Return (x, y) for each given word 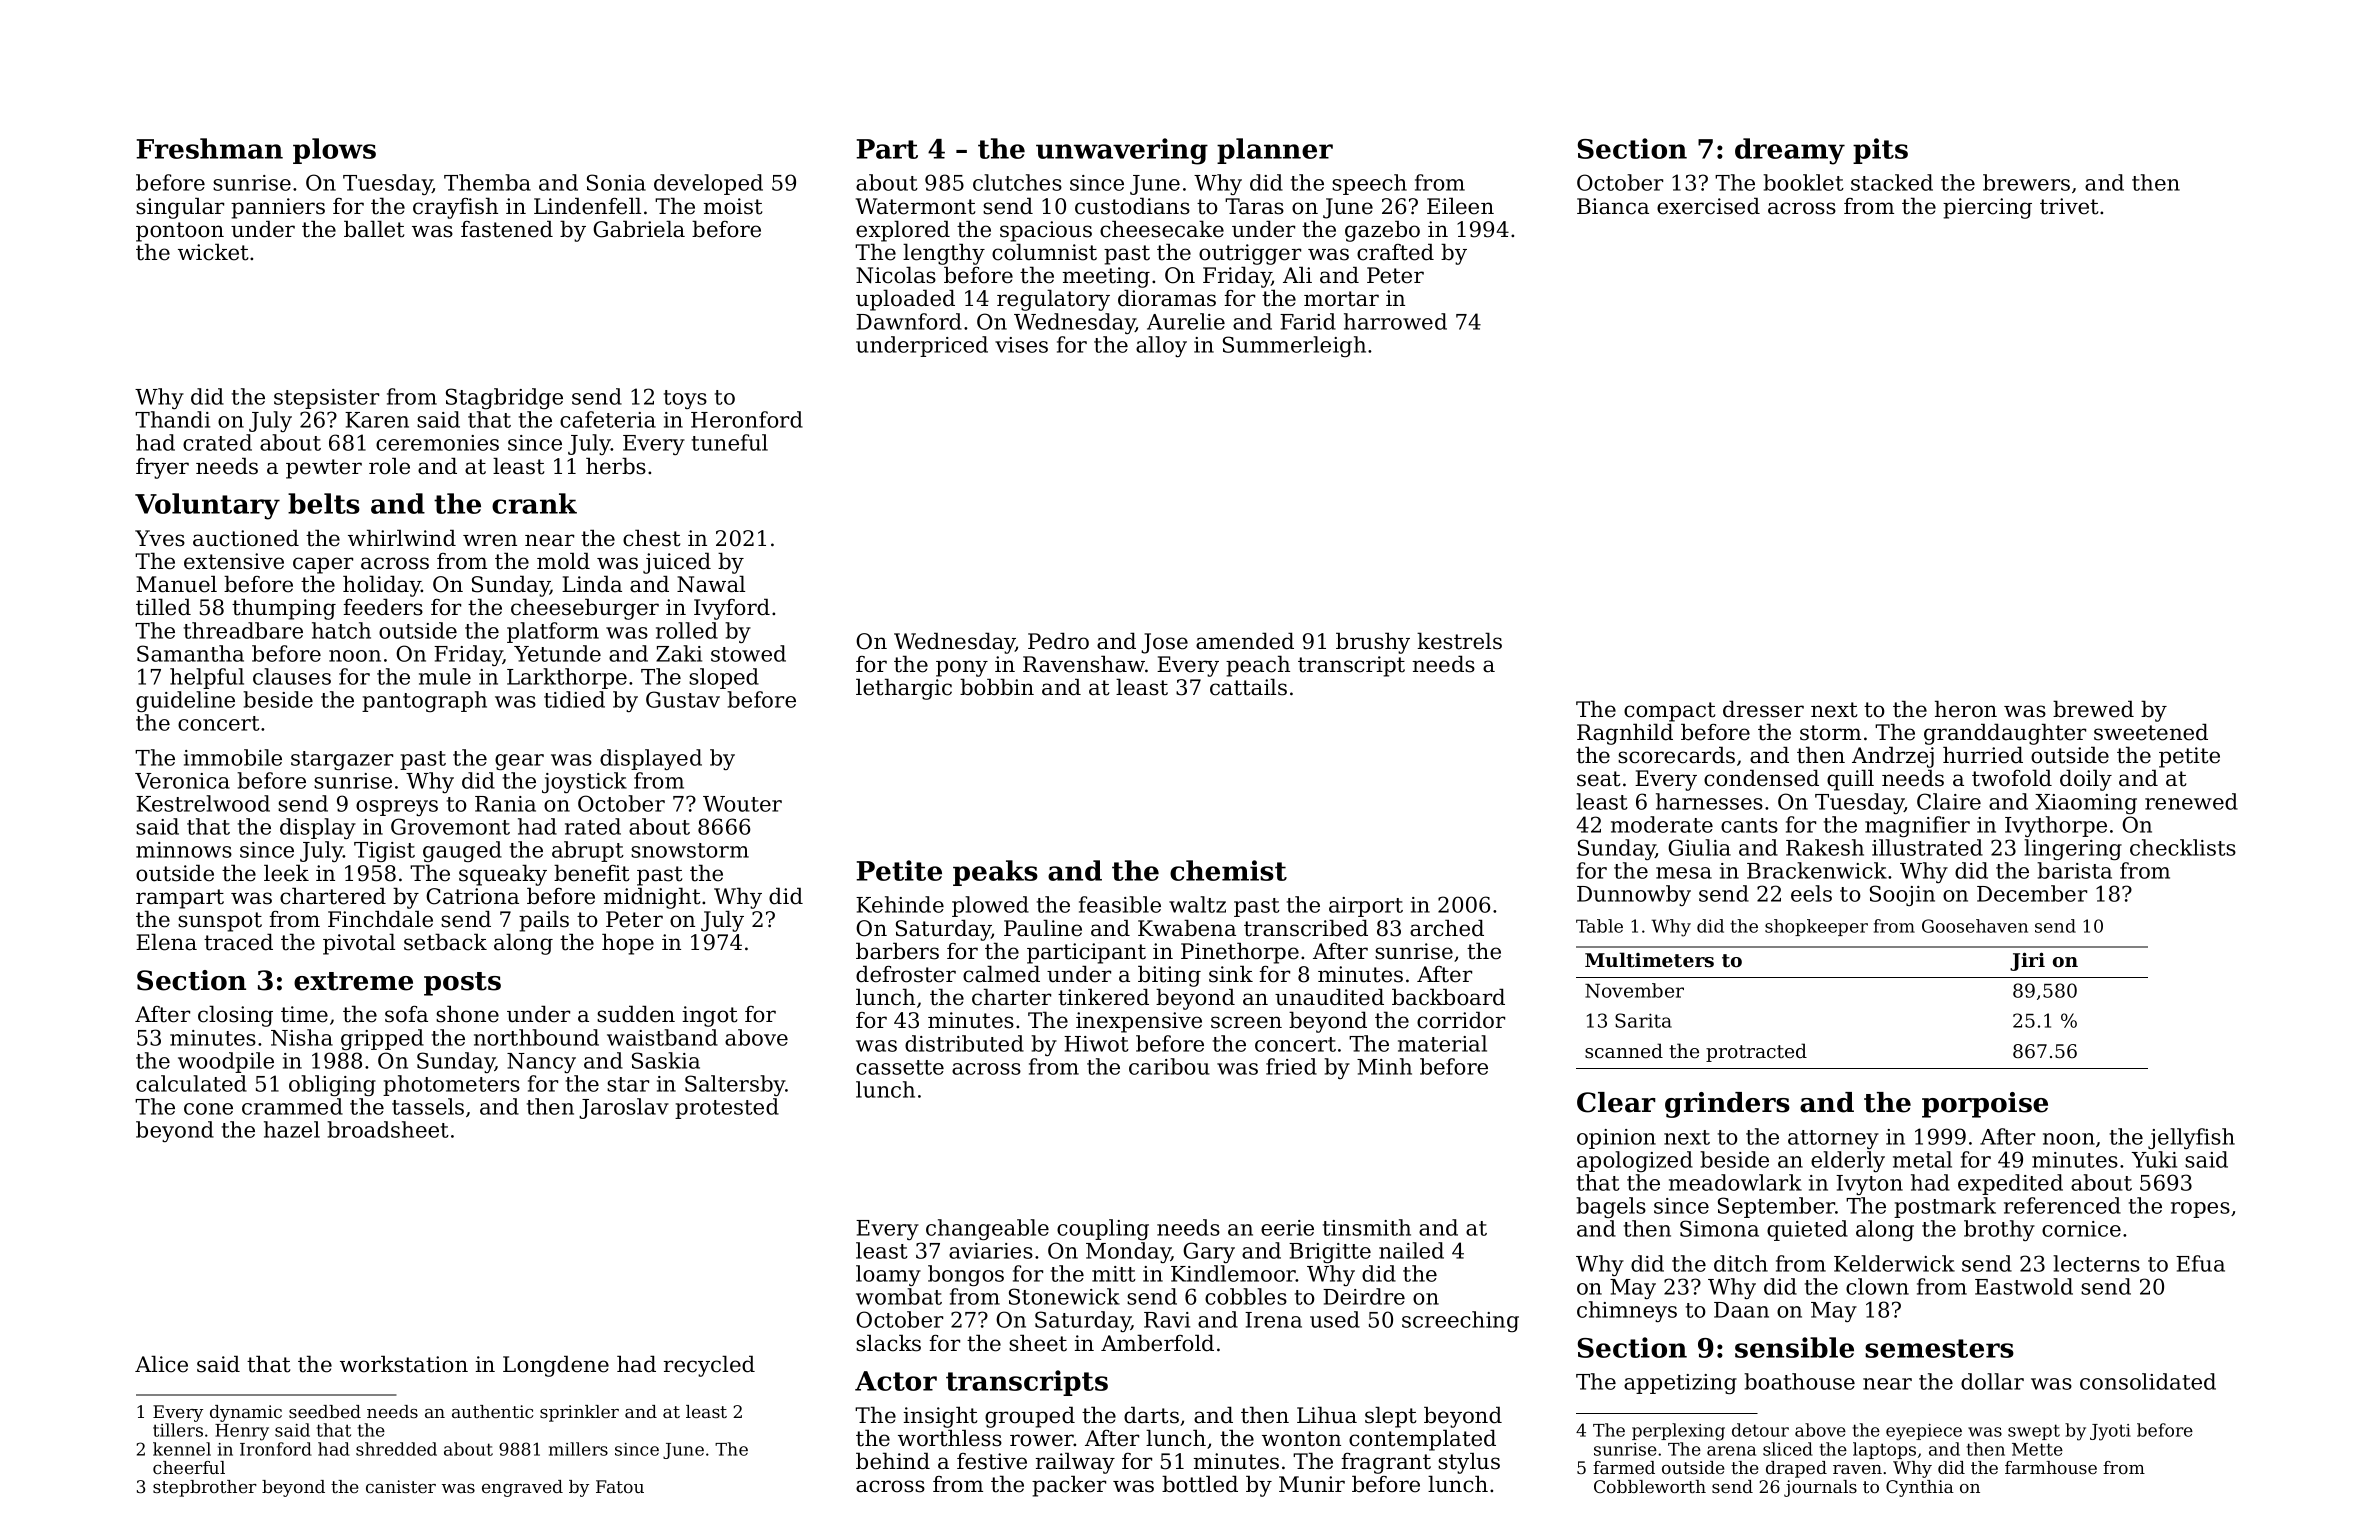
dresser (1763, 709)
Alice (161, 1364)
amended (1245, 641)
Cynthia (1920, 1488)
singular (180, 208)
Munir (1312, 1484)
